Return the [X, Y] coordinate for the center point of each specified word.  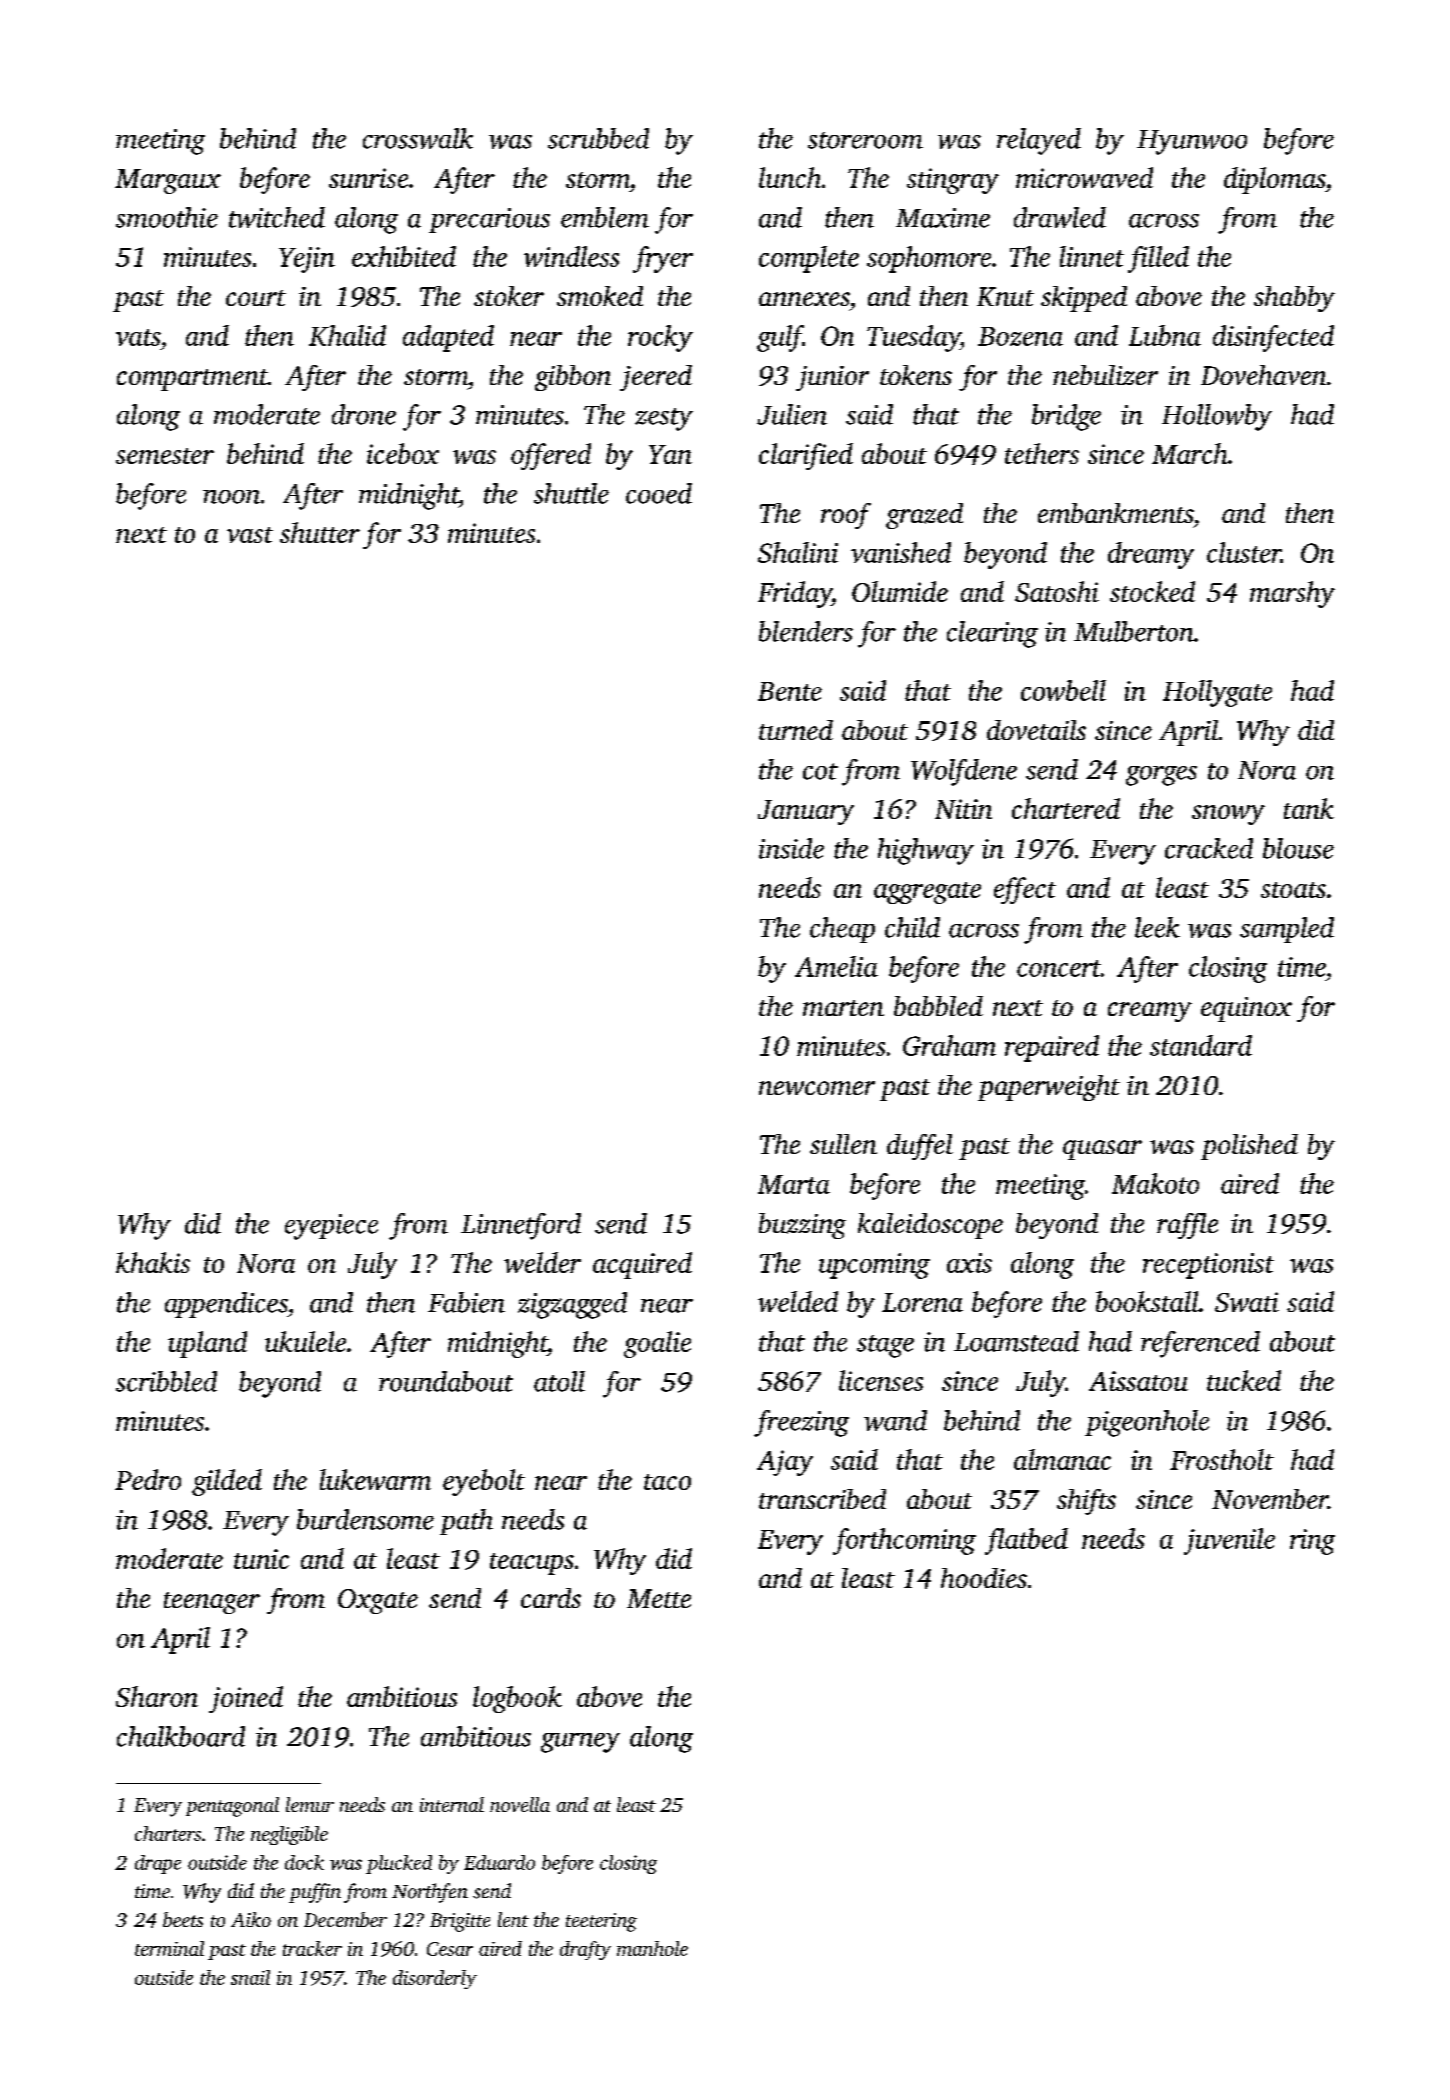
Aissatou [1138, 1381]
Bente [790, 691]
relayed [1039, 141]
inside [791, 848]
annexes [804, 299]
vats [138, 337]
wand [895, 1420]
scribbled [166, 1381]
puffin [315, 1893]
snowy [1228, 815]
